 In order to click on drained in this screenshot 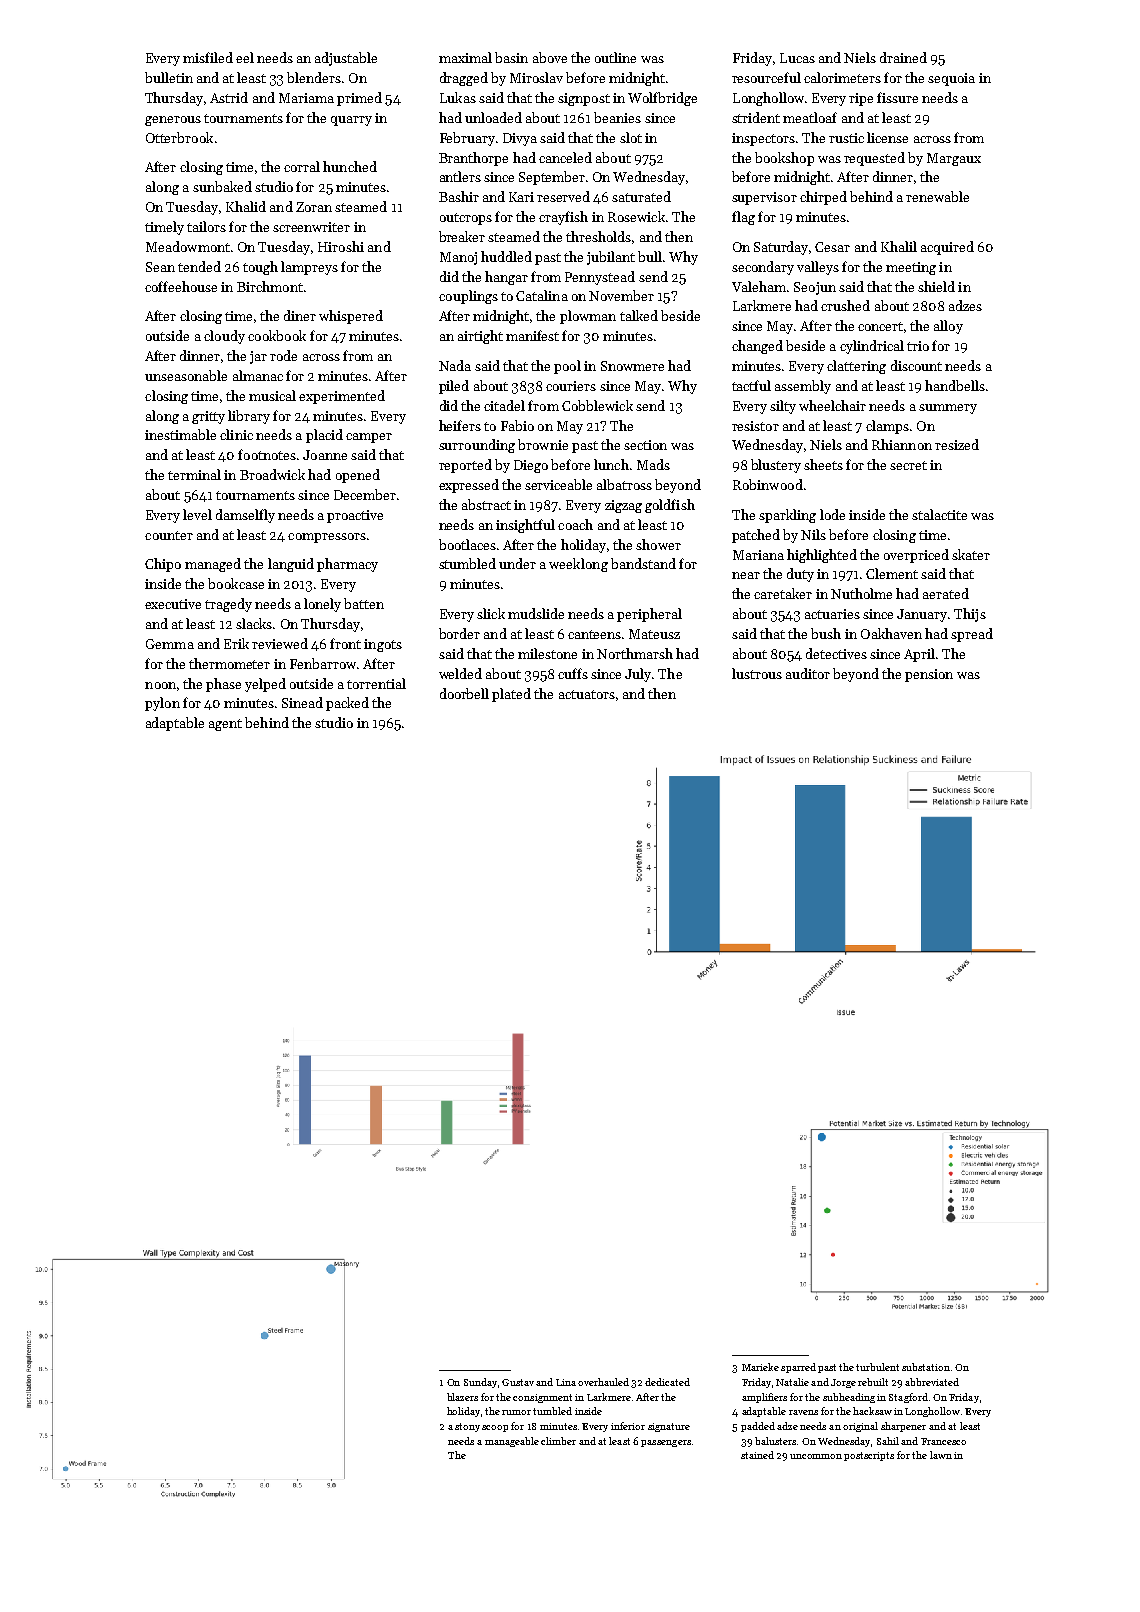, I will do `click(903, 57)`.
